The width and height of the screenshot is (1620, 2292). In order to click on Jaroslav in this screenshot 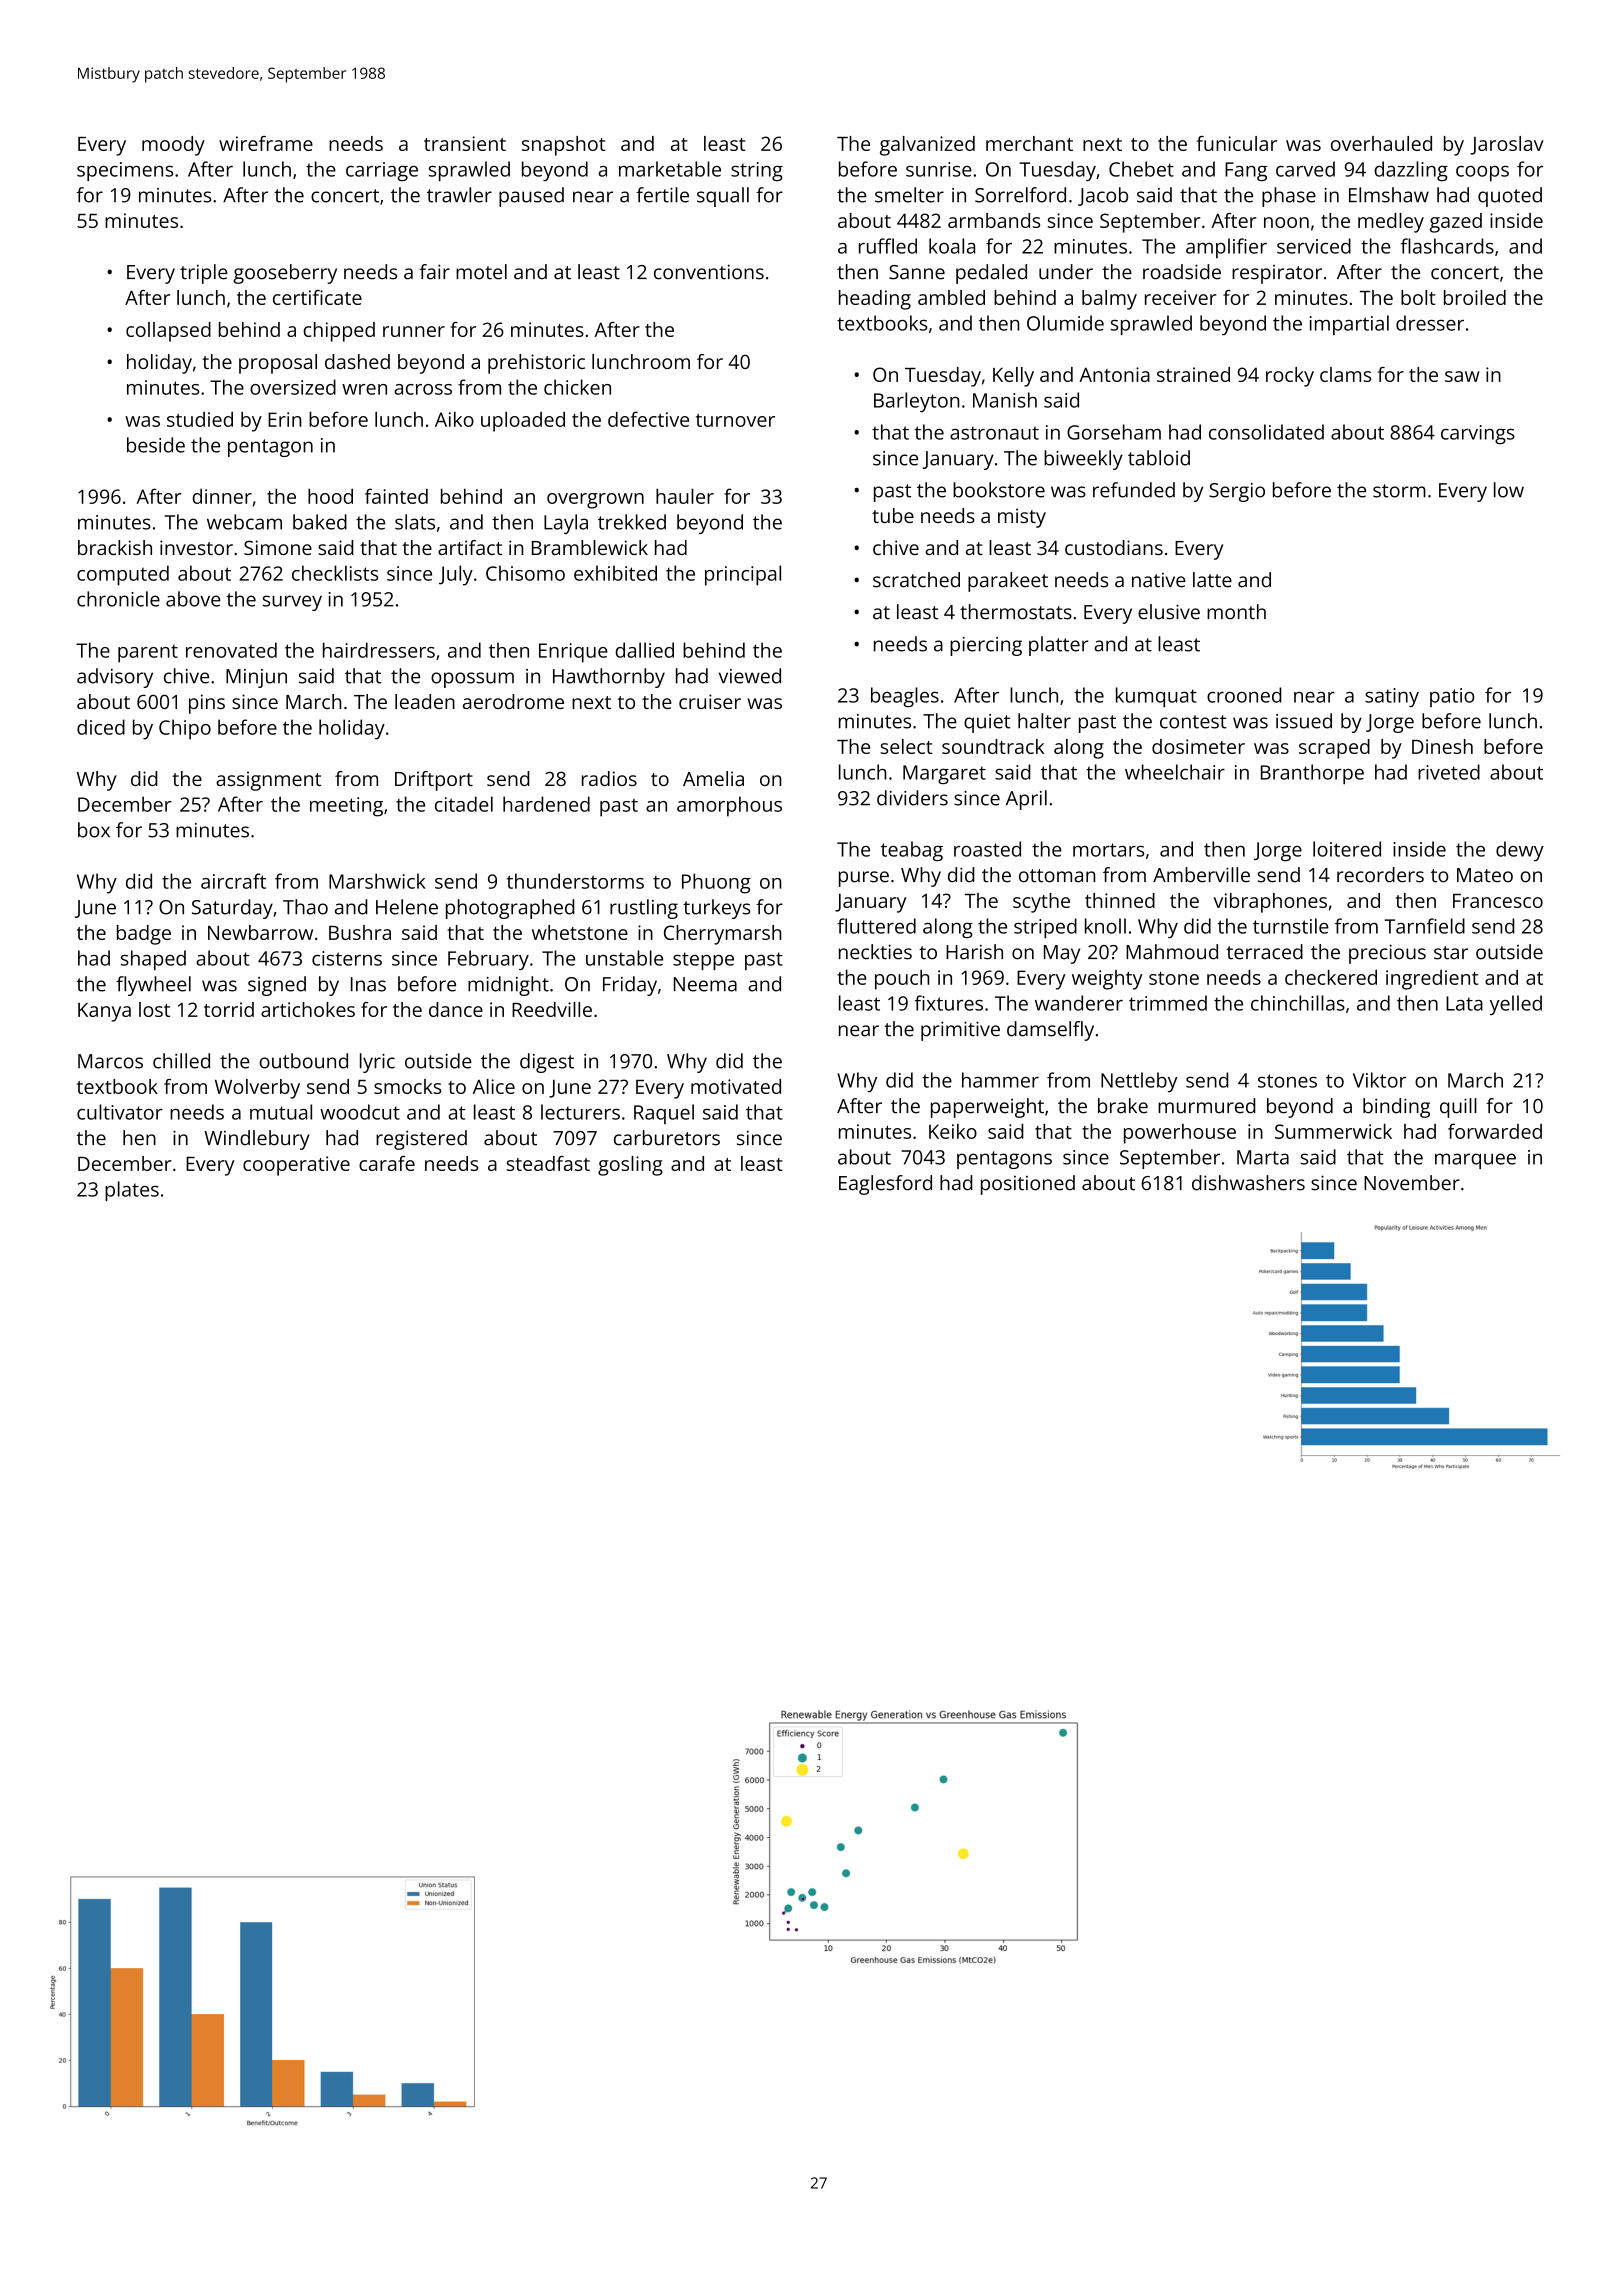, I will do `click(1507, 145)`.
